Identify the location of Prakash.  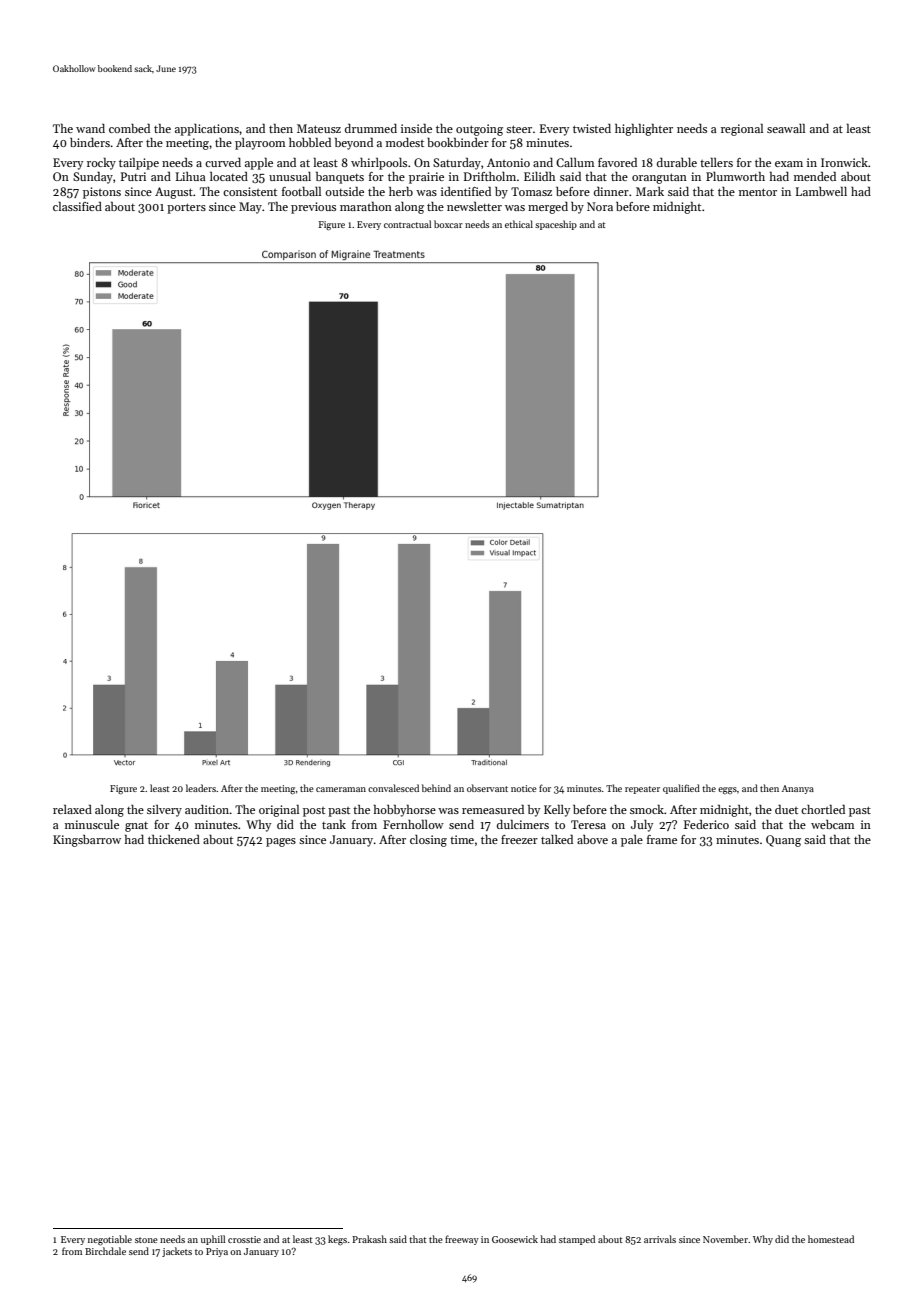
(369, 1239).
